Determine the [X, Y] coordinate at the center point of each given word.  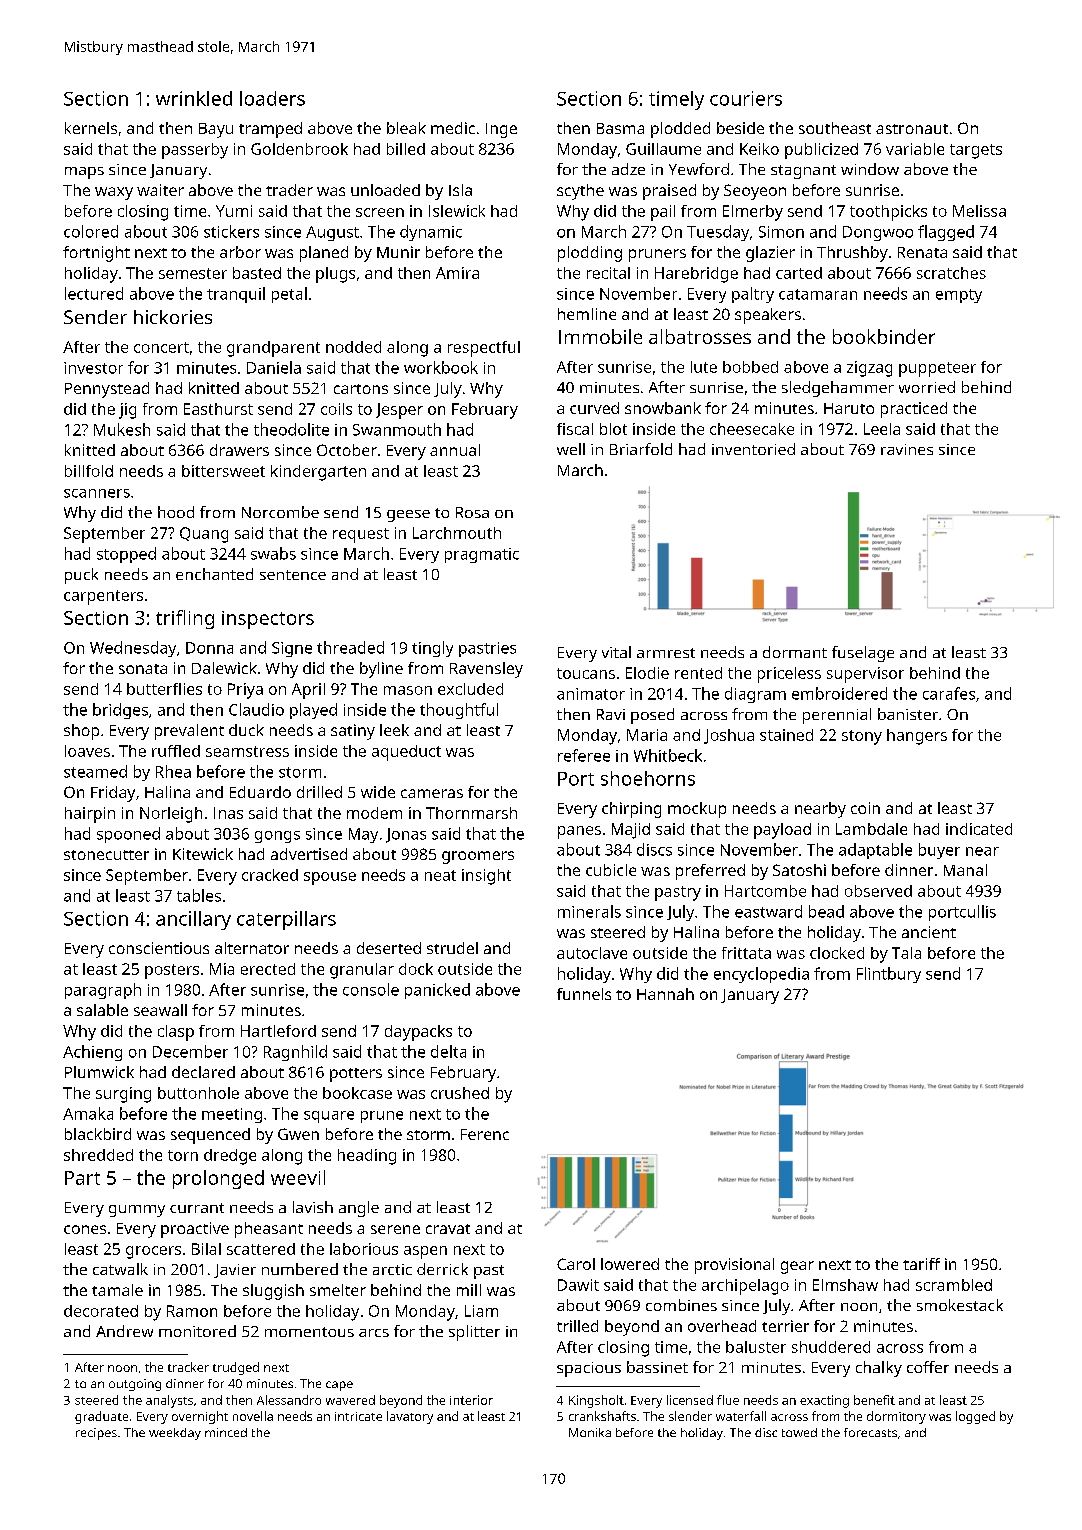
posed [652, 716]
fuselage [863, 654]
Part [82, 1178]
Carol [576, 1264]
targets [976, 151]
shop [81, 732]
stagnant [803, 172]
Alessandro [289, 1400]
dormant [795, 652]
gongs [277, 837]
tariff [921, 1264]
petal [289, 295]
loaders [272, 98]
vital [616, 652]
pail [663, 213]
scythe [580, 192]
